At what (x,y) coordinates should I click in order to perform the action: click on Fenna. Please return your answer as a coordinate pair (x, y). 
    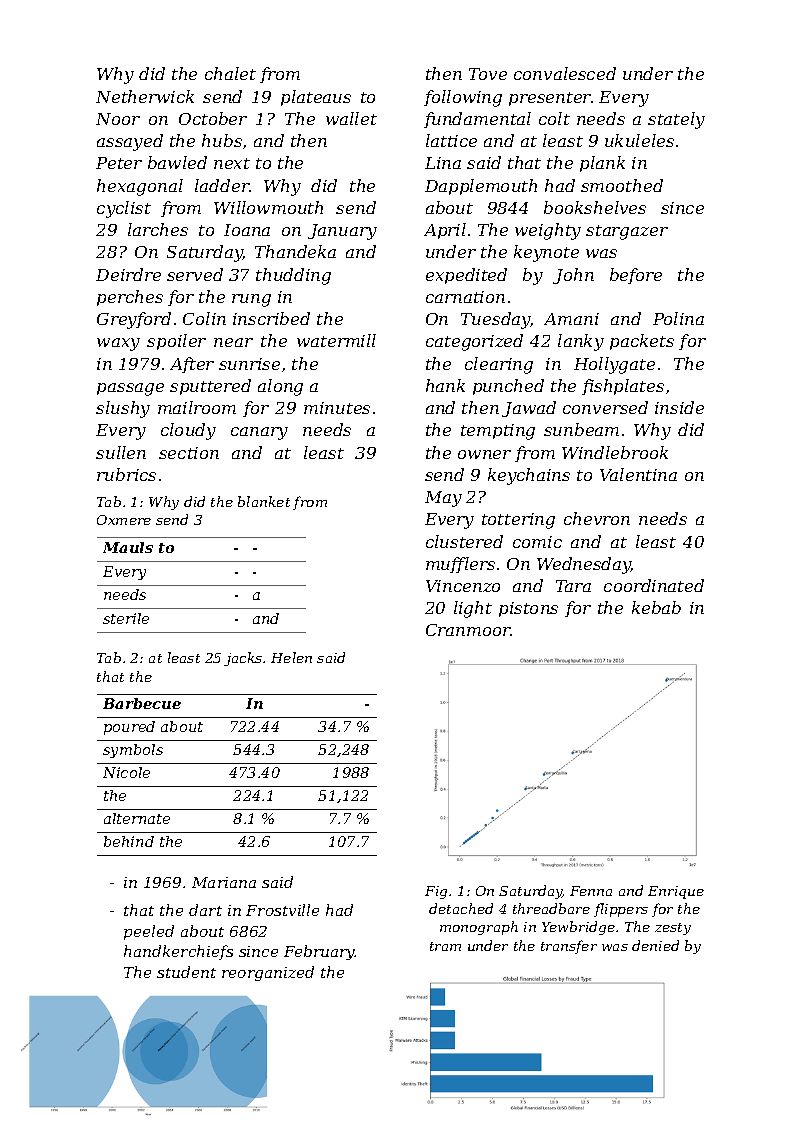
    Looking at the image, I should click on (591, 891).
